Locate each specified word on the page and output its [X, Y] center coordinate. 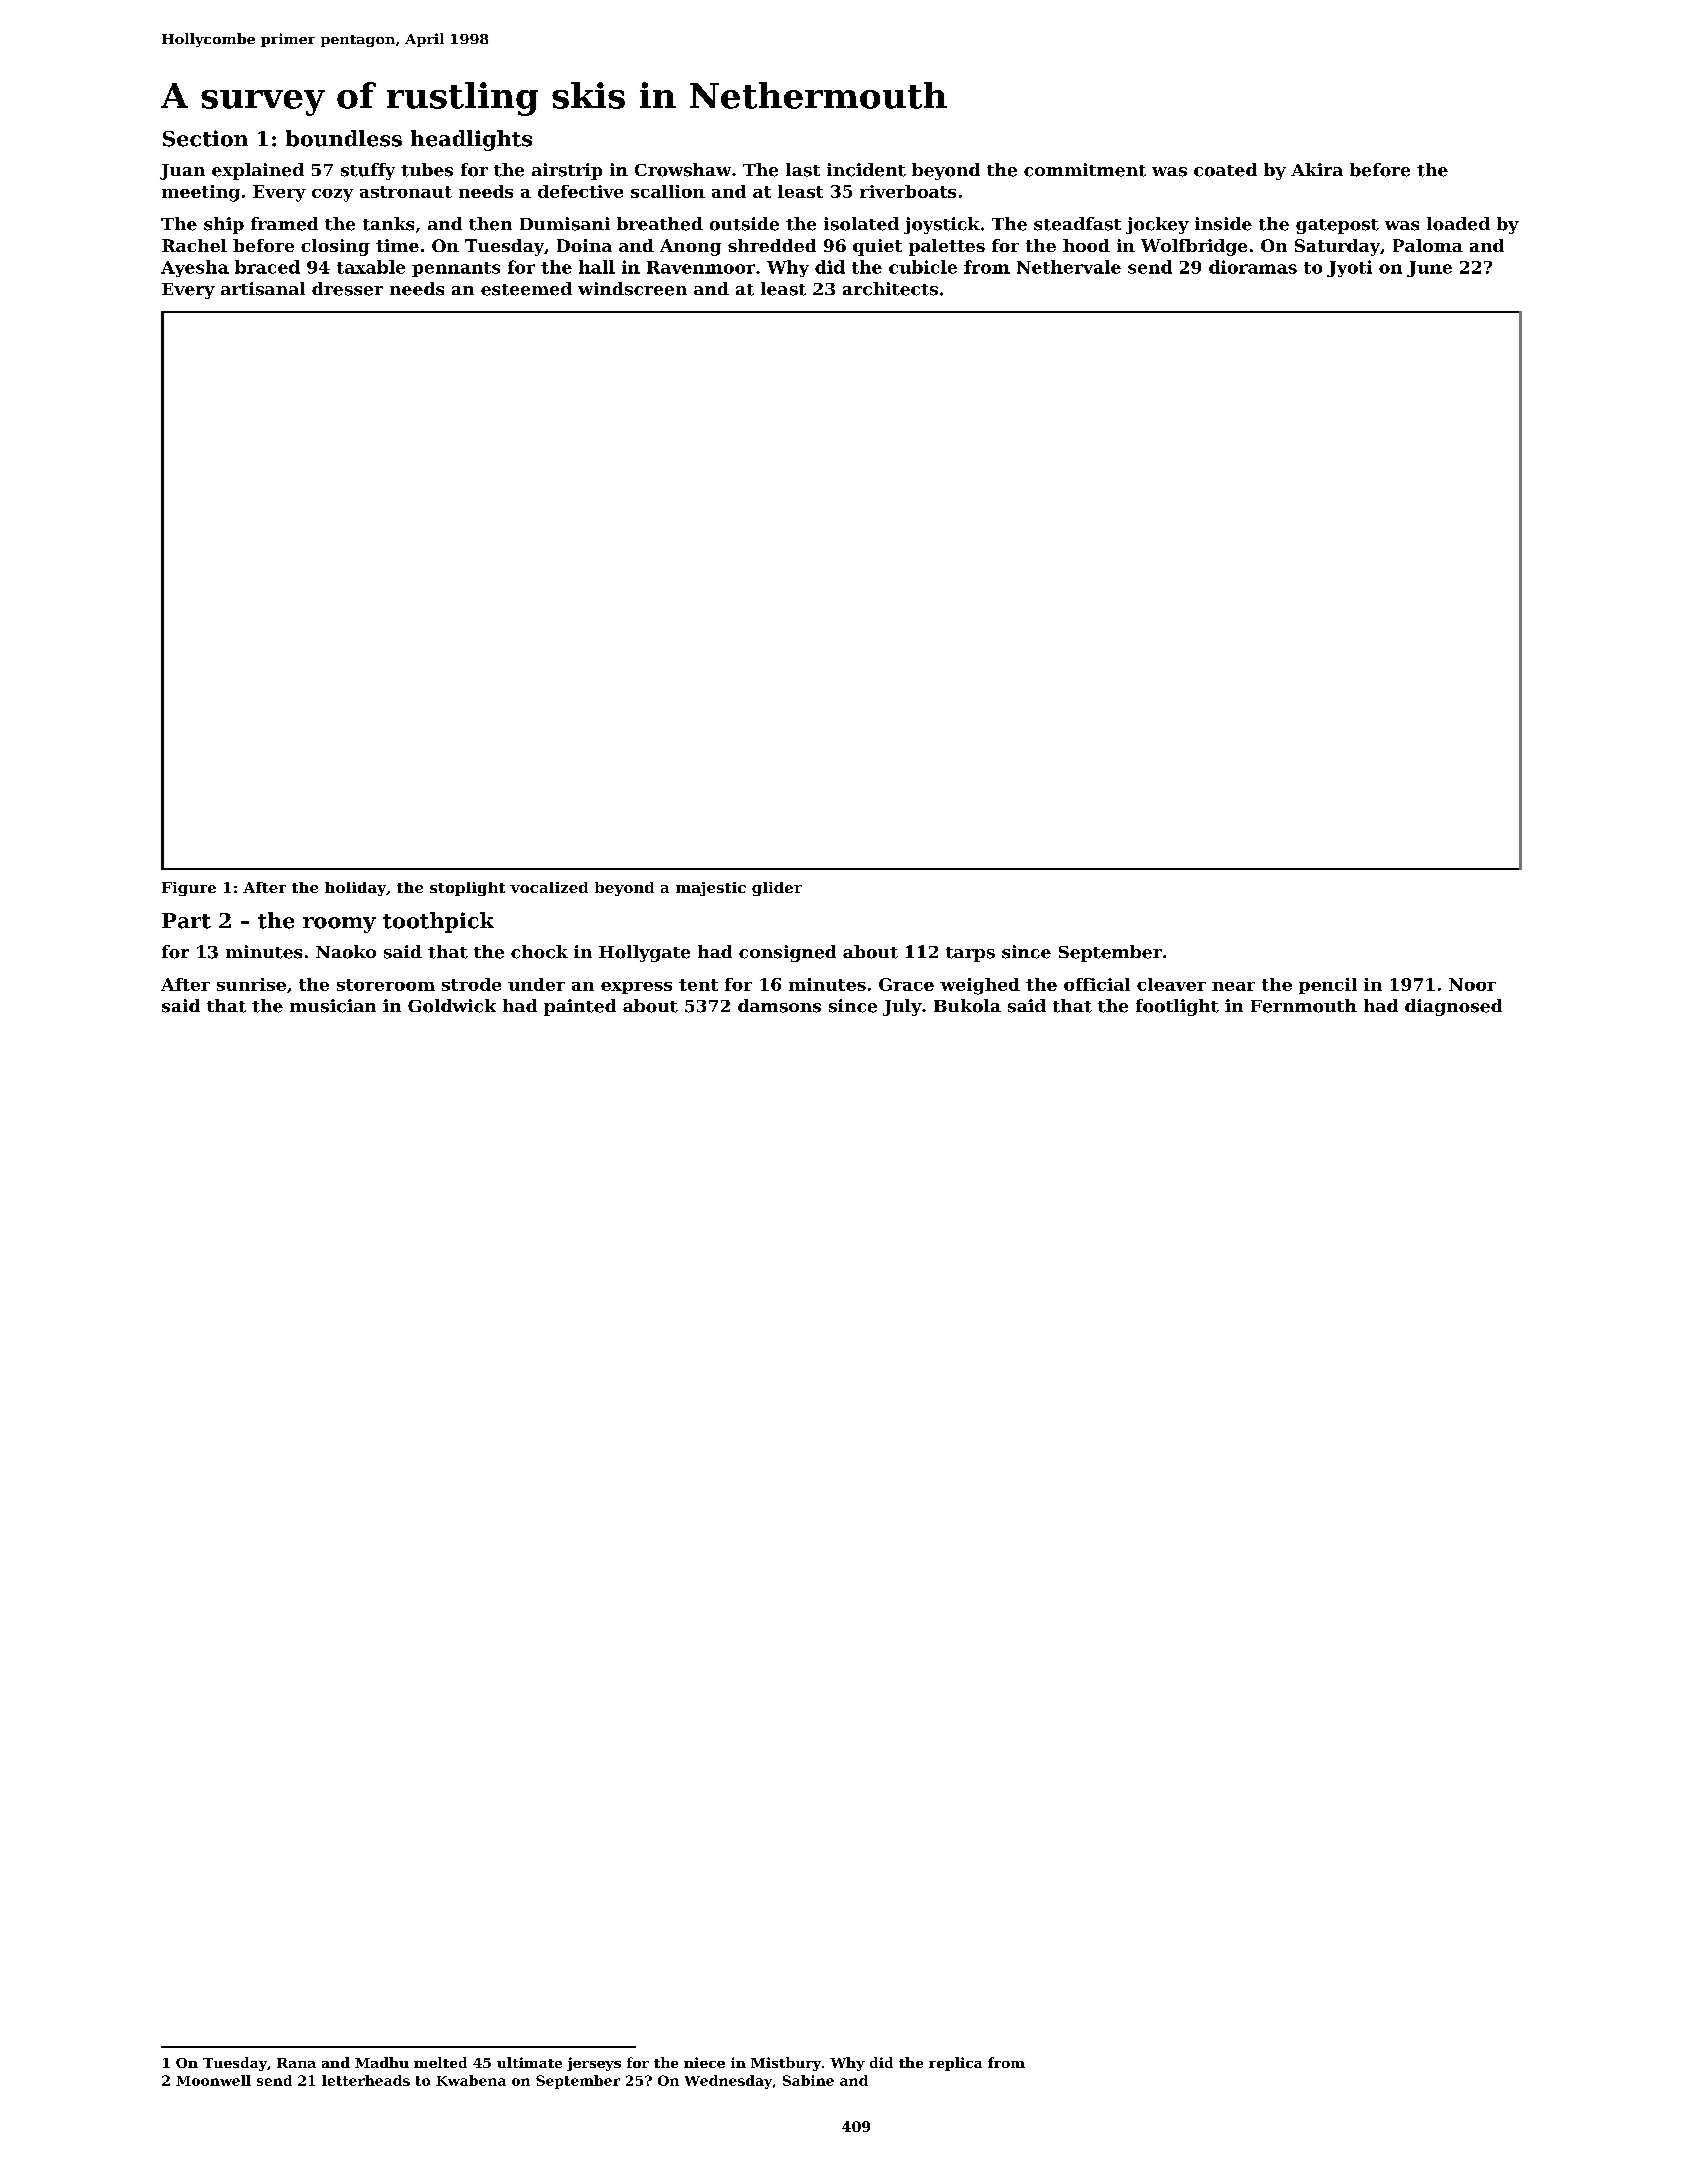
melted [440, 2062]
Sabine [808, 2080]
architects [890, 289]
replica [955, 2064]
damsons [779, 1006]
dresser [347, 289]
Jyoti [1349, 268]
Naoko [346, 952]
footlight [1177, 1007]
